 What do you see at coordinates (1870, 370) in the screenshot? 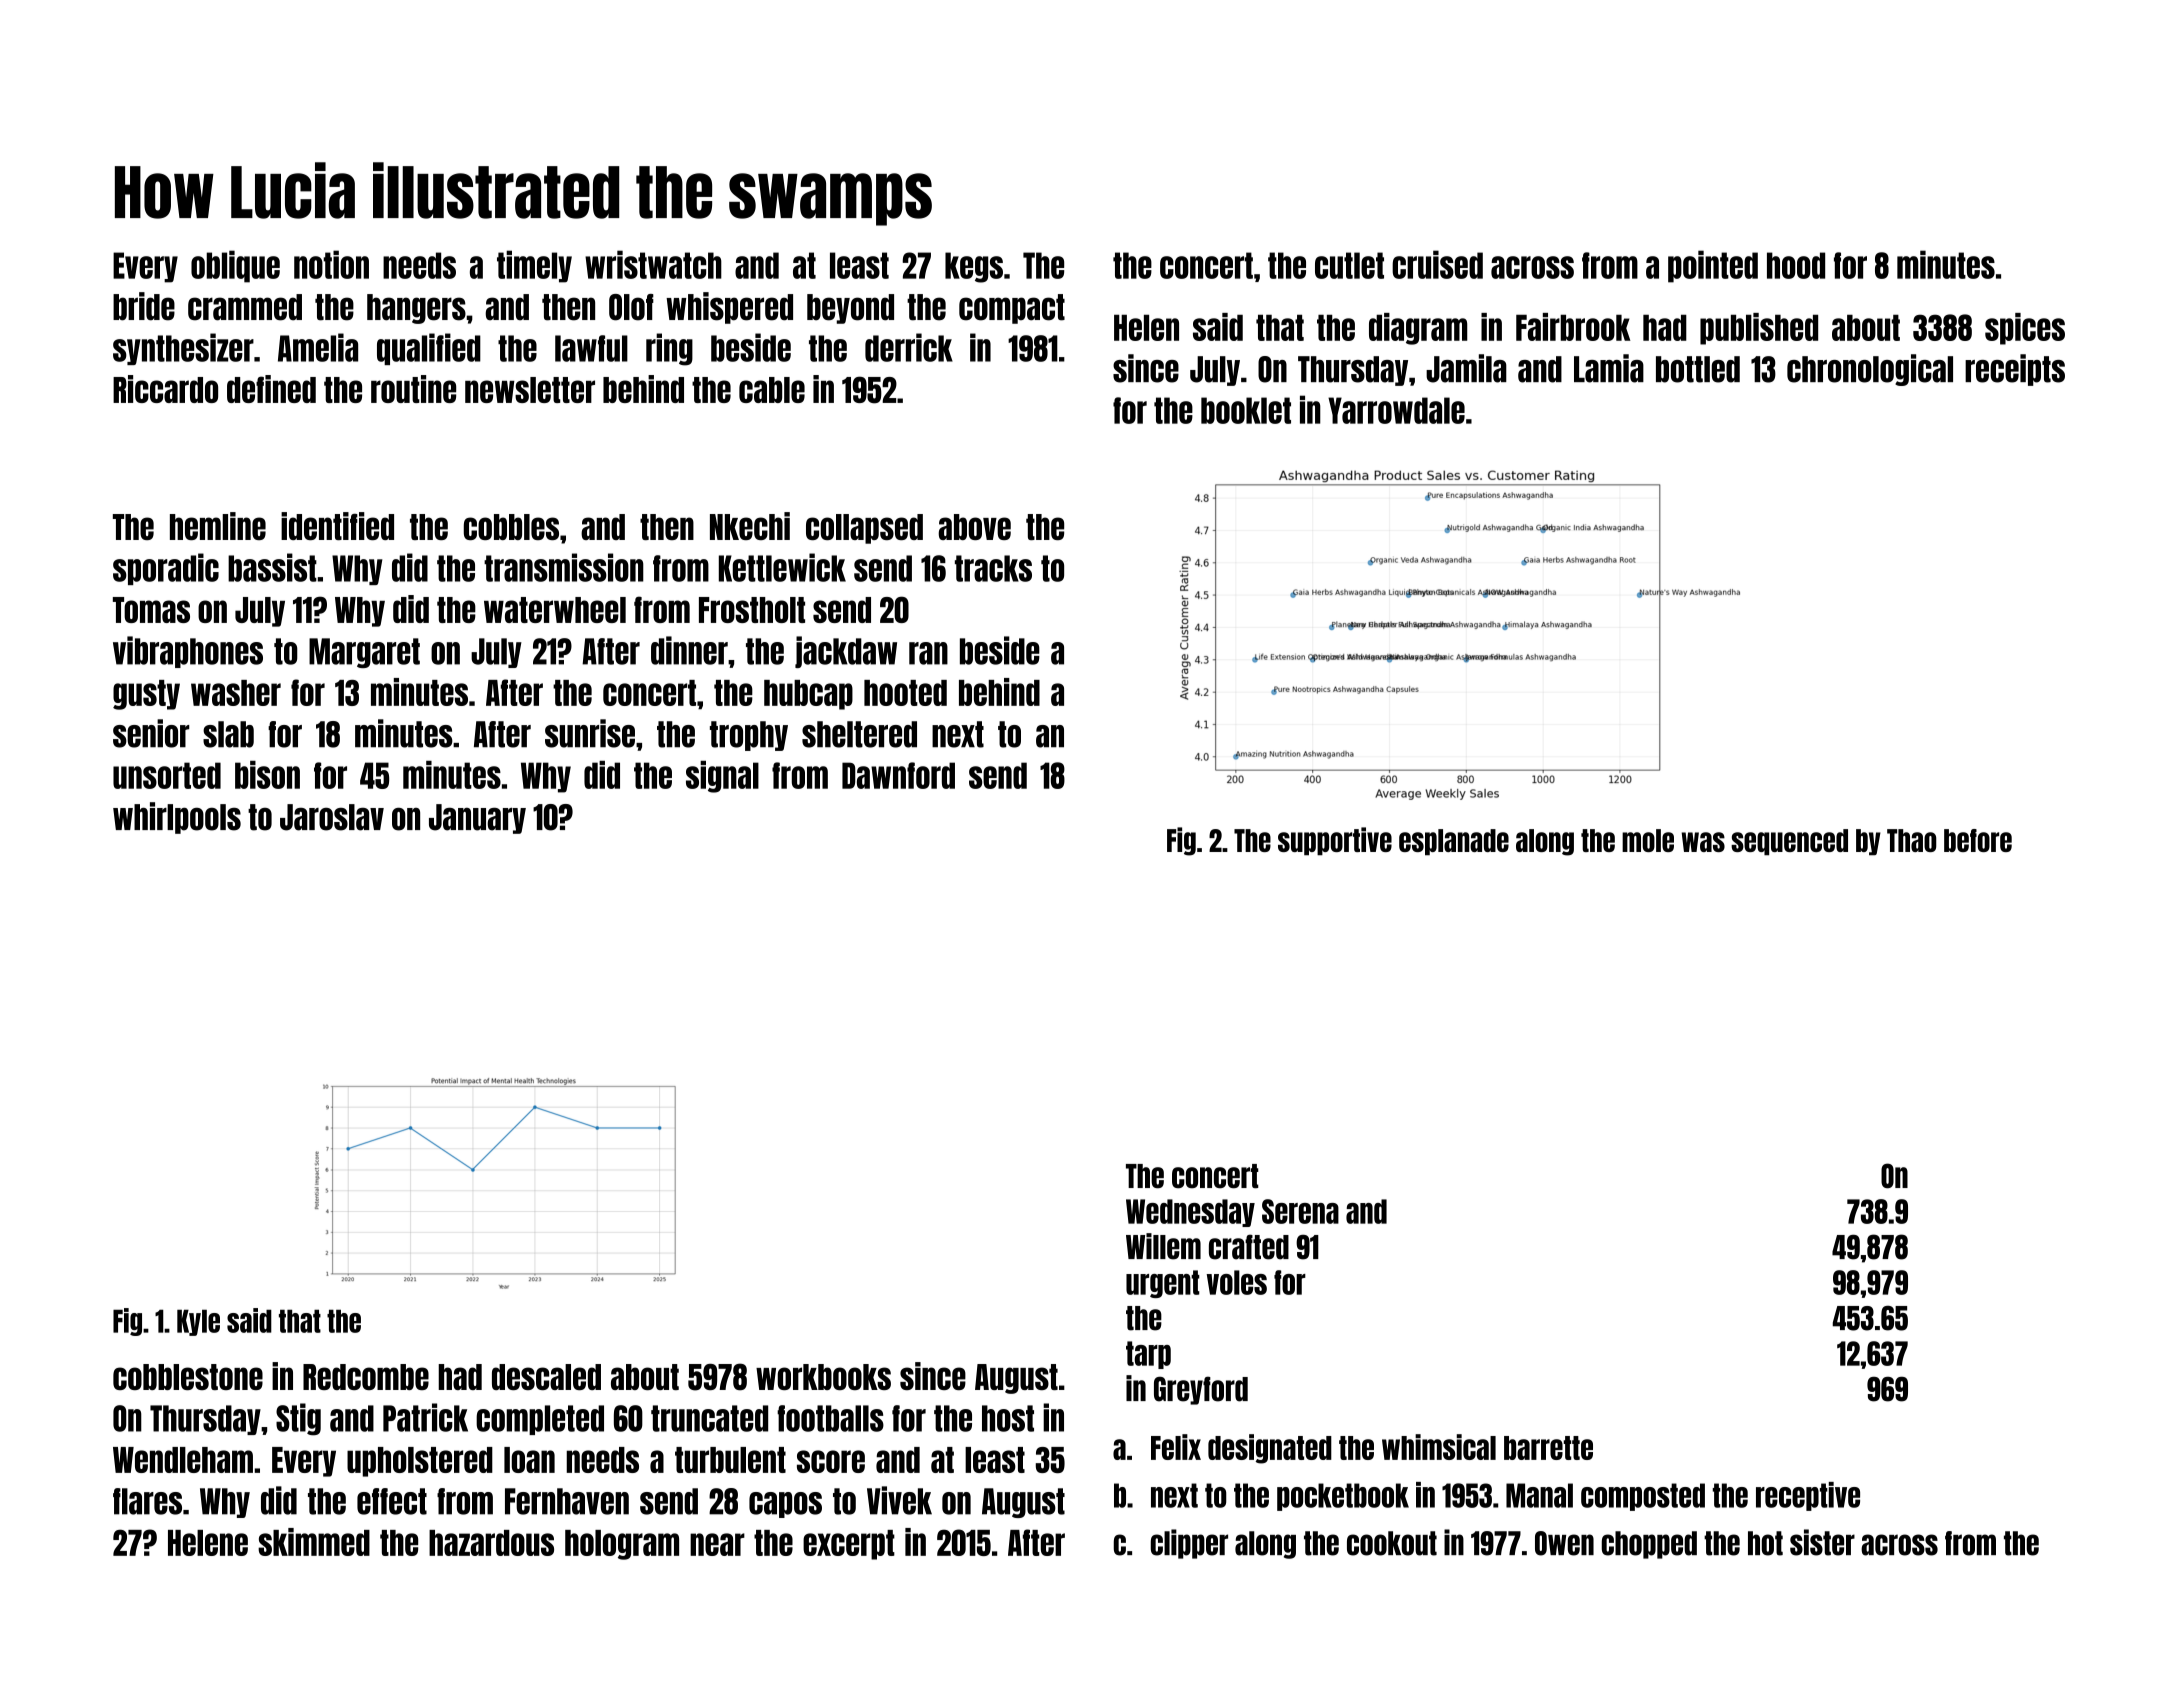
I see `chronological` at bounding box center [1870, 370].
